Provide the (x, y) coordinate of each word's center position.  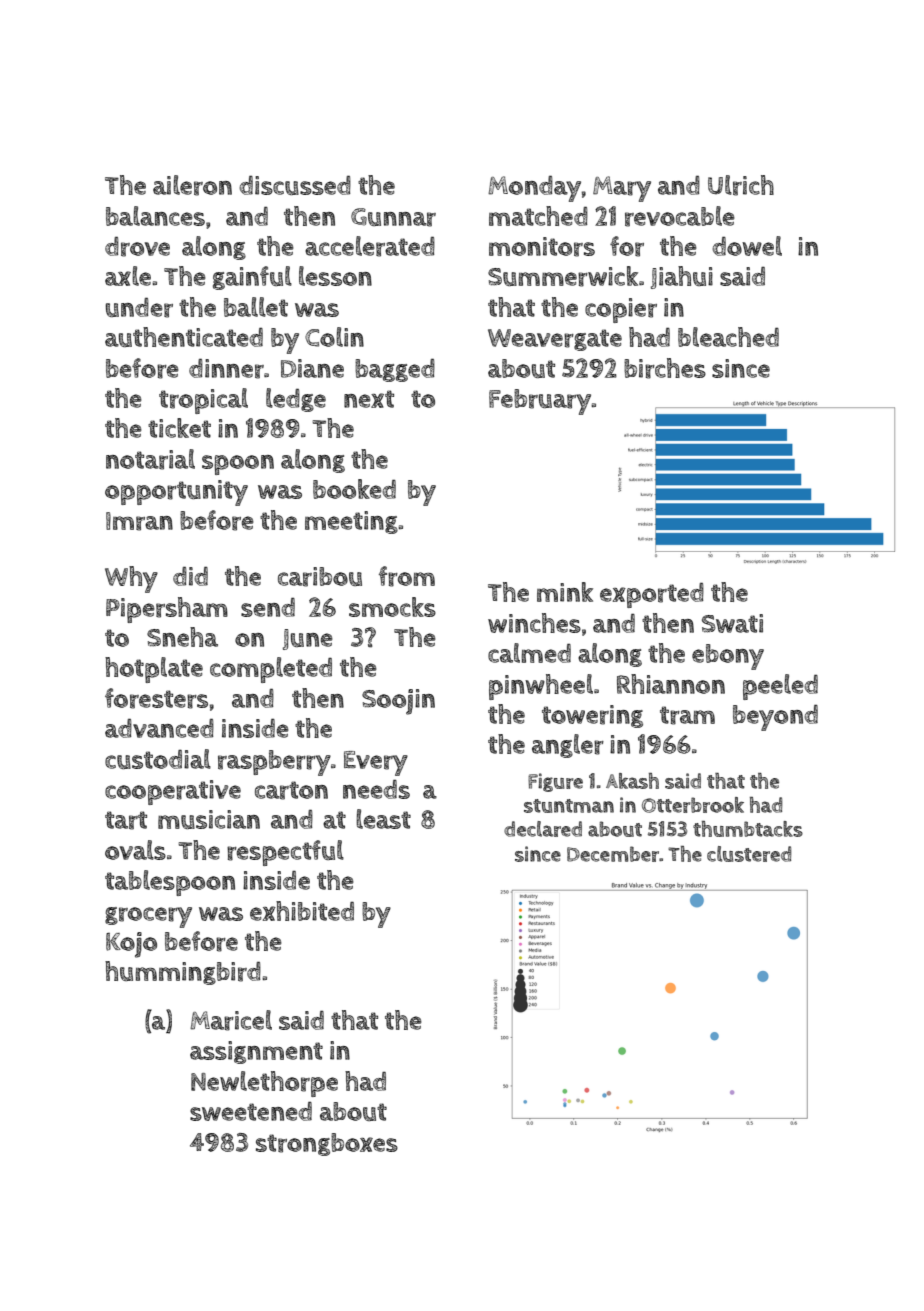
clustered (749, 854)
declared (543, 829)
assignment (256, 1052)
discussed (295, 185)
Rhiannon (671, 684)
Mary (622, 189)
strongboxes (327, 1144)
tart (126, 820)
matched (538, 216)
